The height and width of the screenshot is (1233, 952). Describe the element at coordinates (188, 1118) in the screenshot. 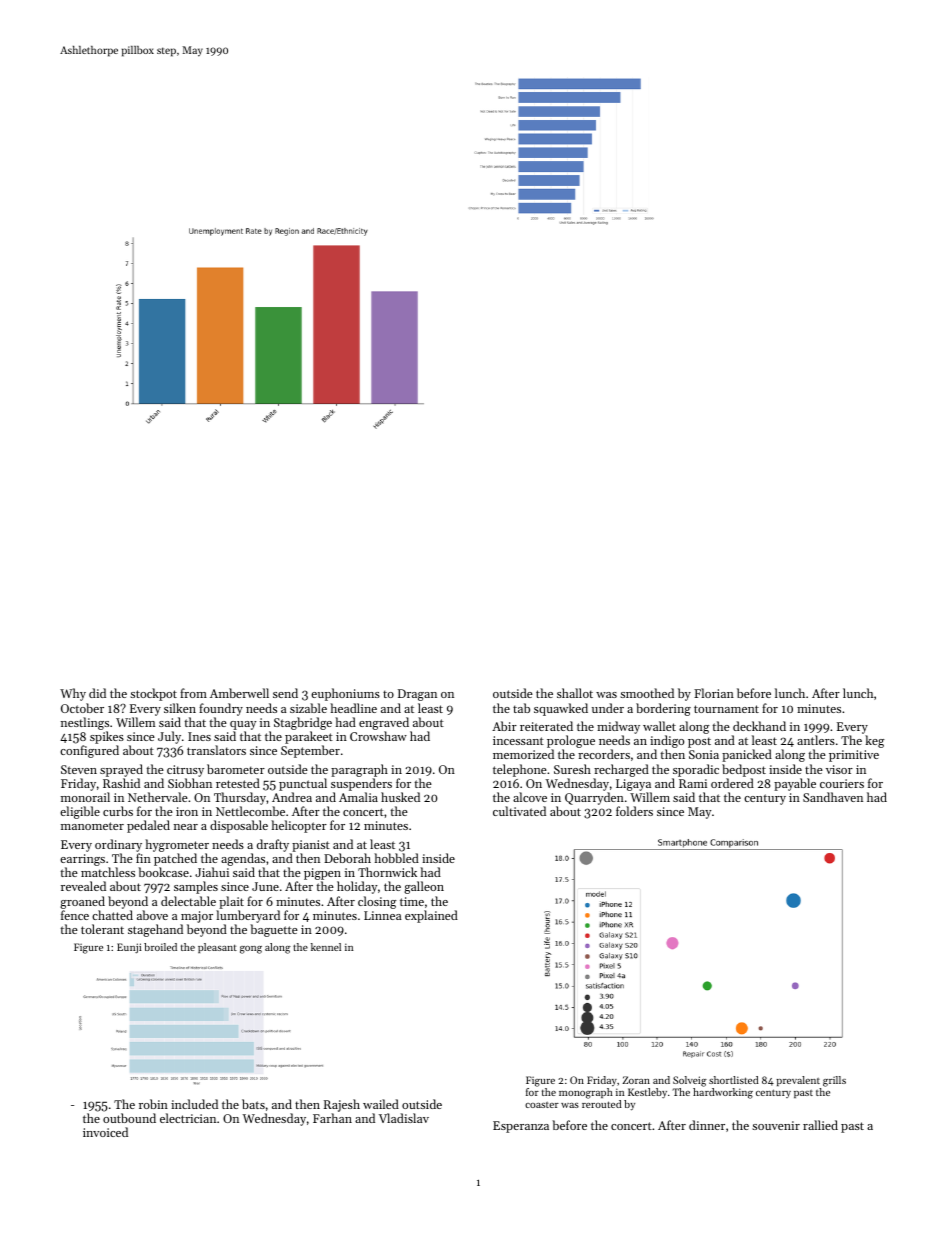

I see `electrician` at that location.
